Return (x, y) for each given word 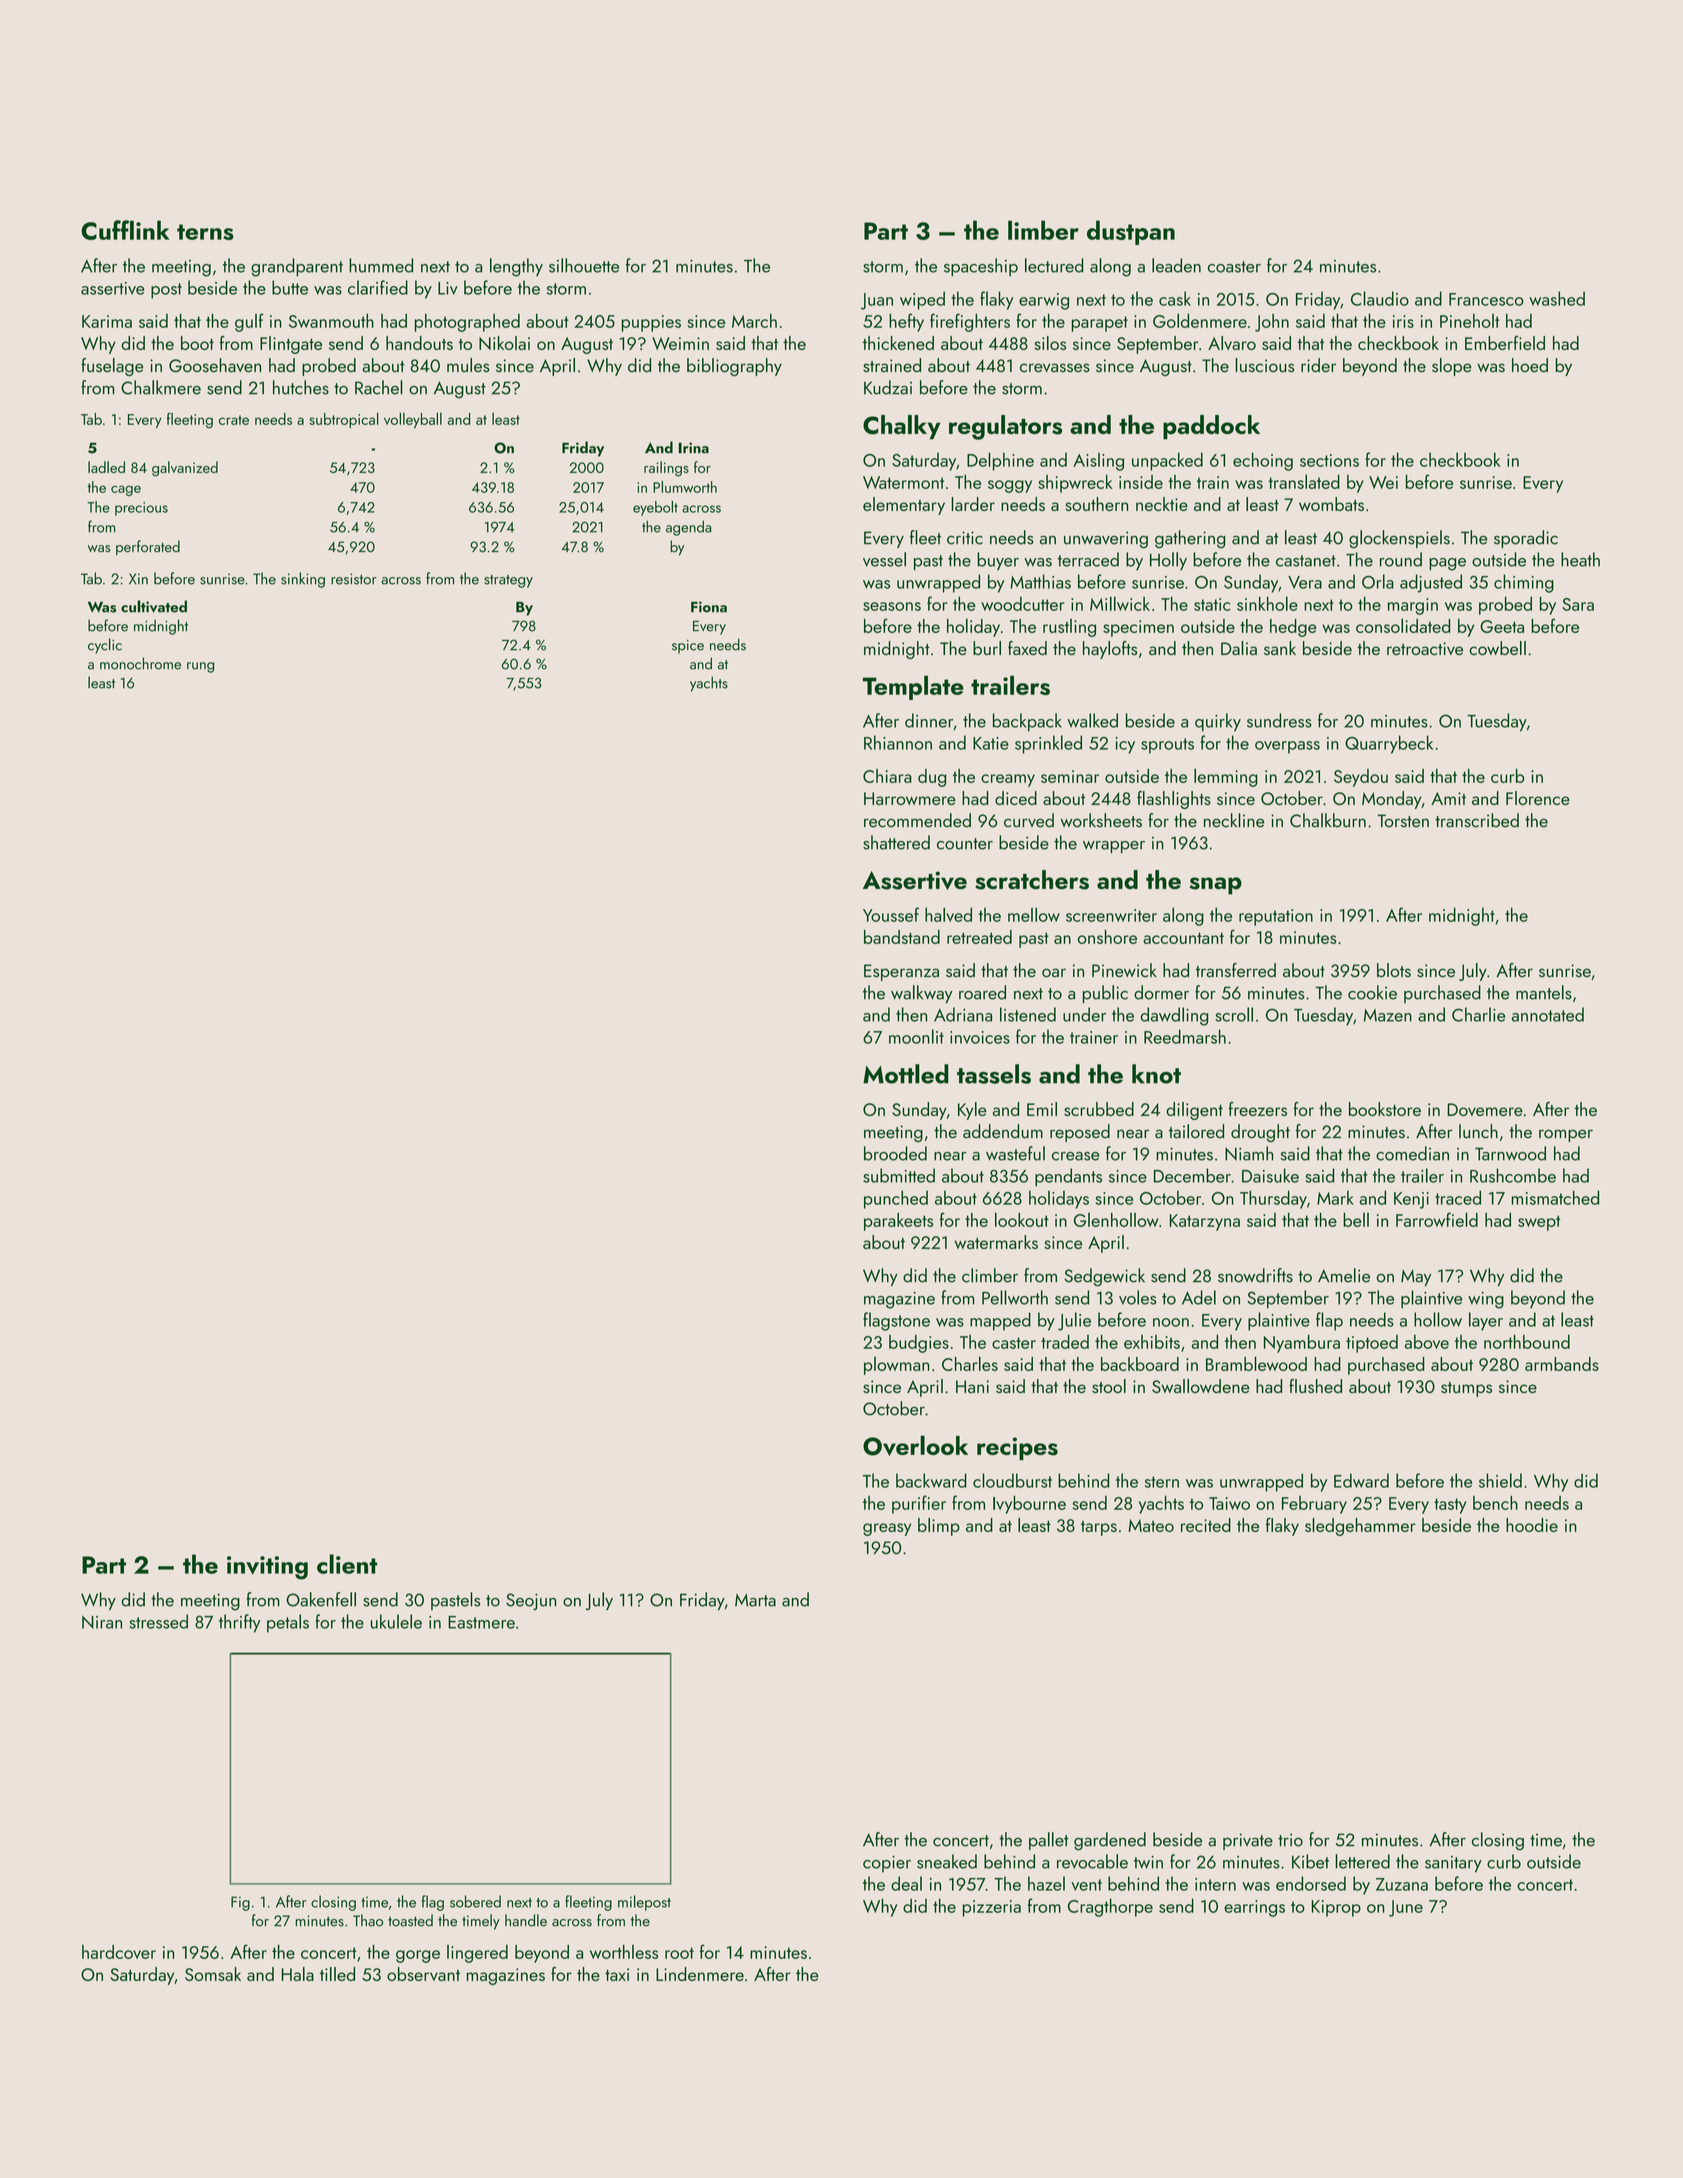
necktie (1162, 504)
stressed (158, 1621)
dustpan (1131, 232)
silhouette (584, 265)
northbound (1527, 1341)
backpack (1027, 722)
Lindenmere (700, 1974)
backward (931, 1480)
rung (200, 667)
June (1406, 1908)
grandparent (297, 267)
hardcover (119, 1952)
